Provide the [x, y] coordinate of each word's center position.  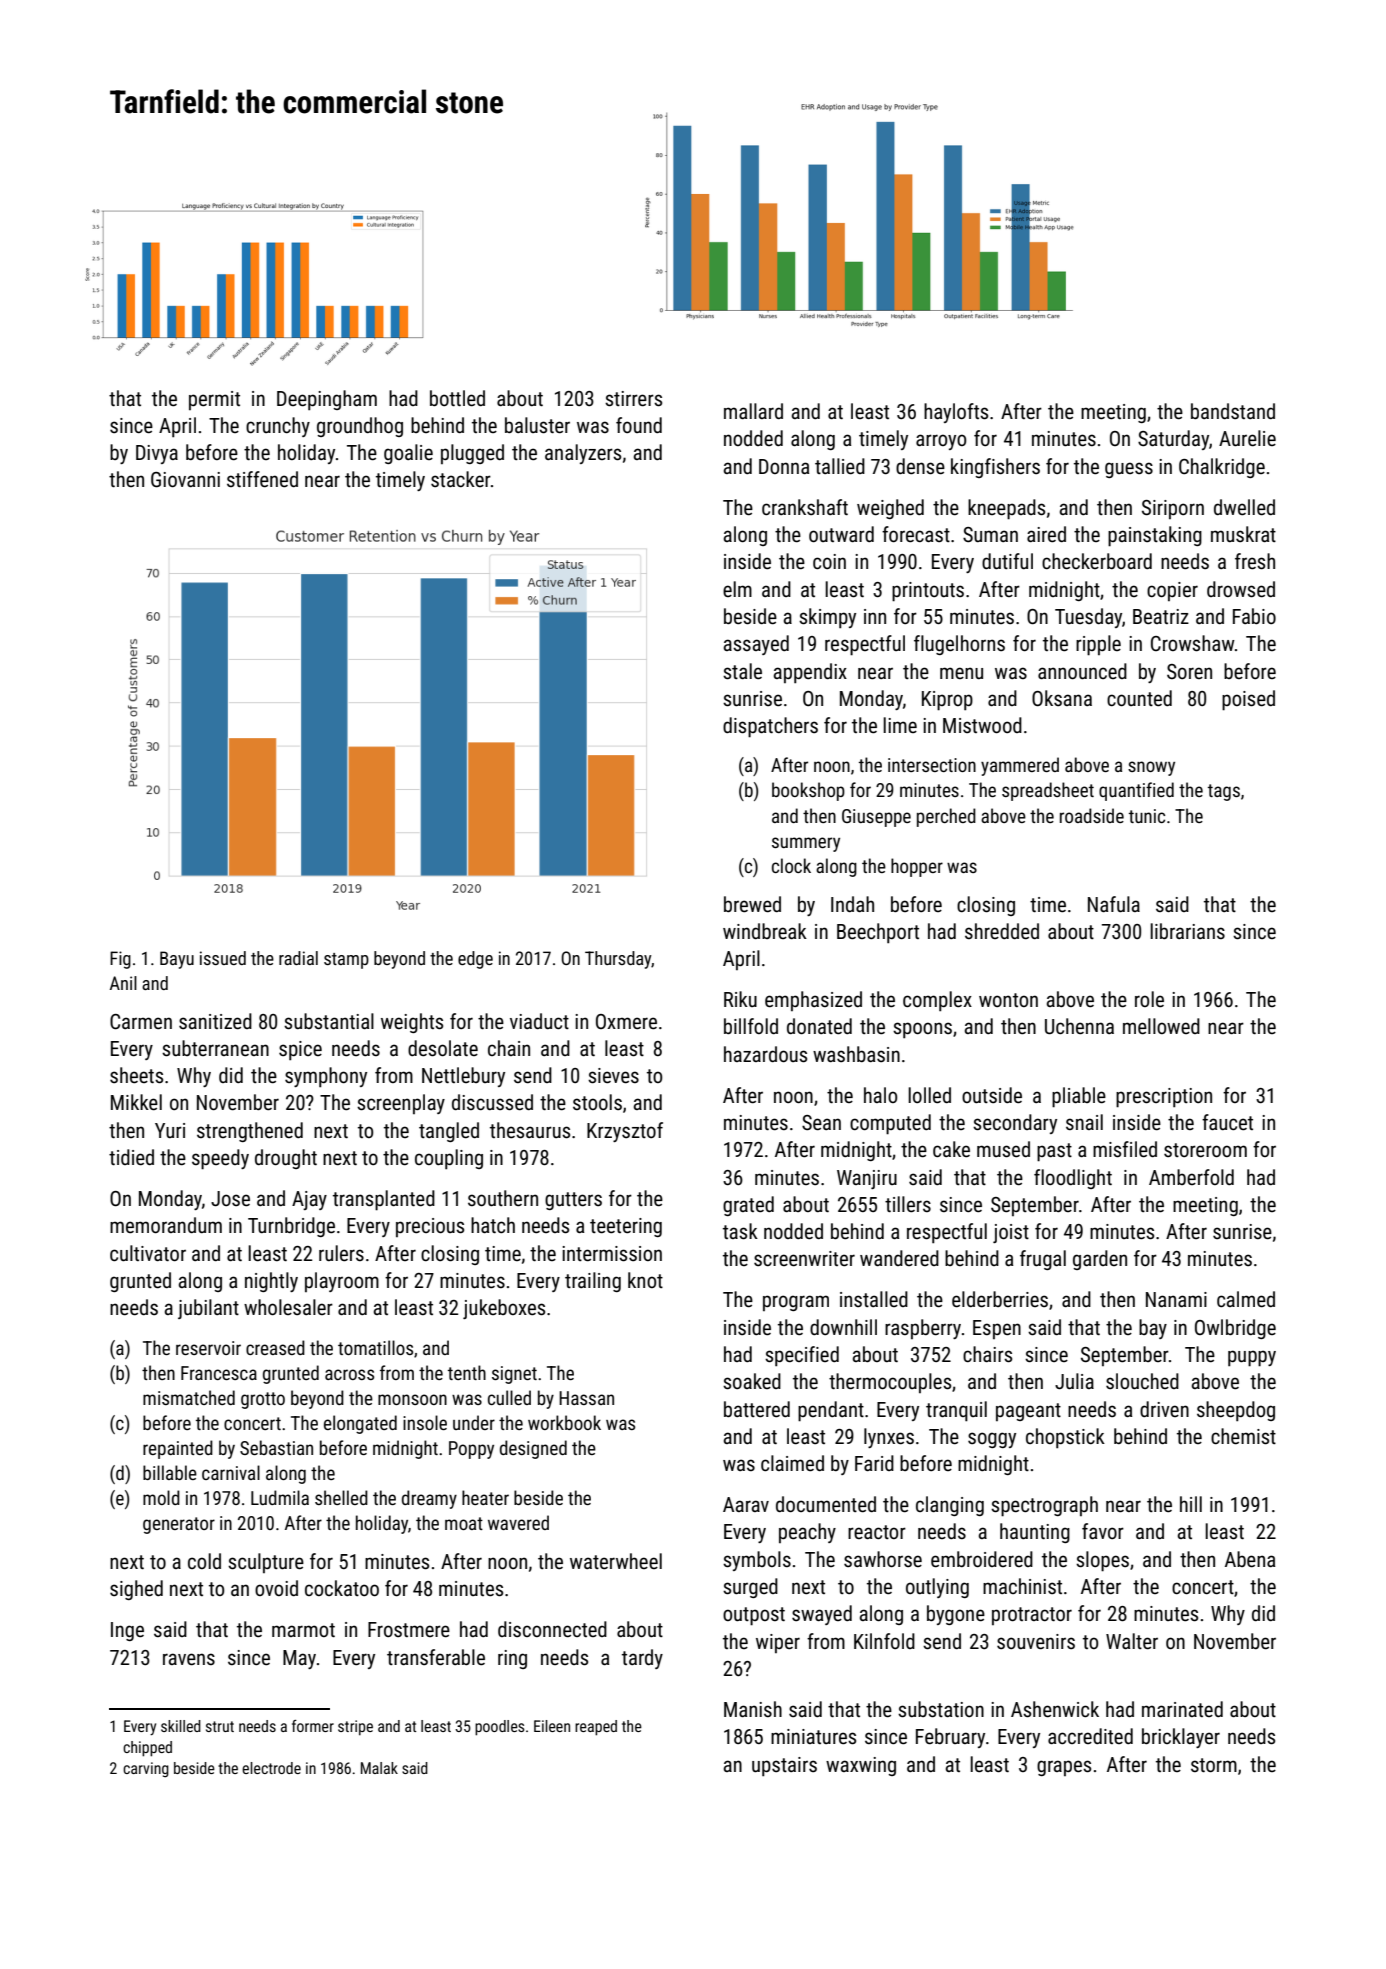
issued [223, 958]
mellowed [1161, 1026]
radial [298, 958]
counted [1139, 698]
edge [475, 960]
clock [791, 865]
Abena [1250, 1559]
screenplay [401, 1104]
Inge [127, 1631]
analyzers [583, 454]
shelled [341, 1497]
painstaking [1155, 536]
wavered [518, 1522]
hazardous [765, 1054]
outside [992, 1095]
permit [214, 400]
